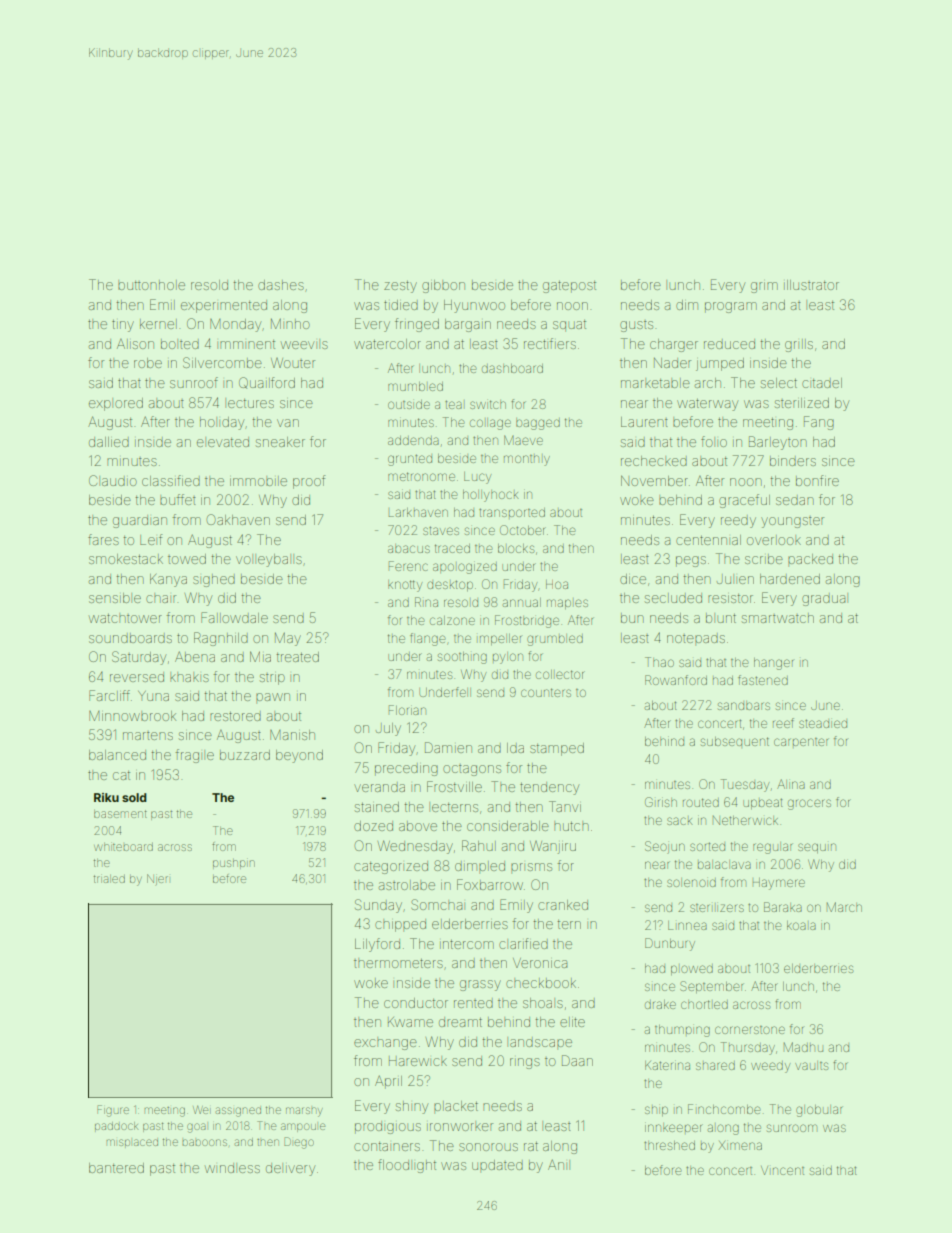 The width and height of the screenshot is (952, 1233). Describe the element at coordinates (109, 442) in the screenshot. I see `dallied` at that location.
